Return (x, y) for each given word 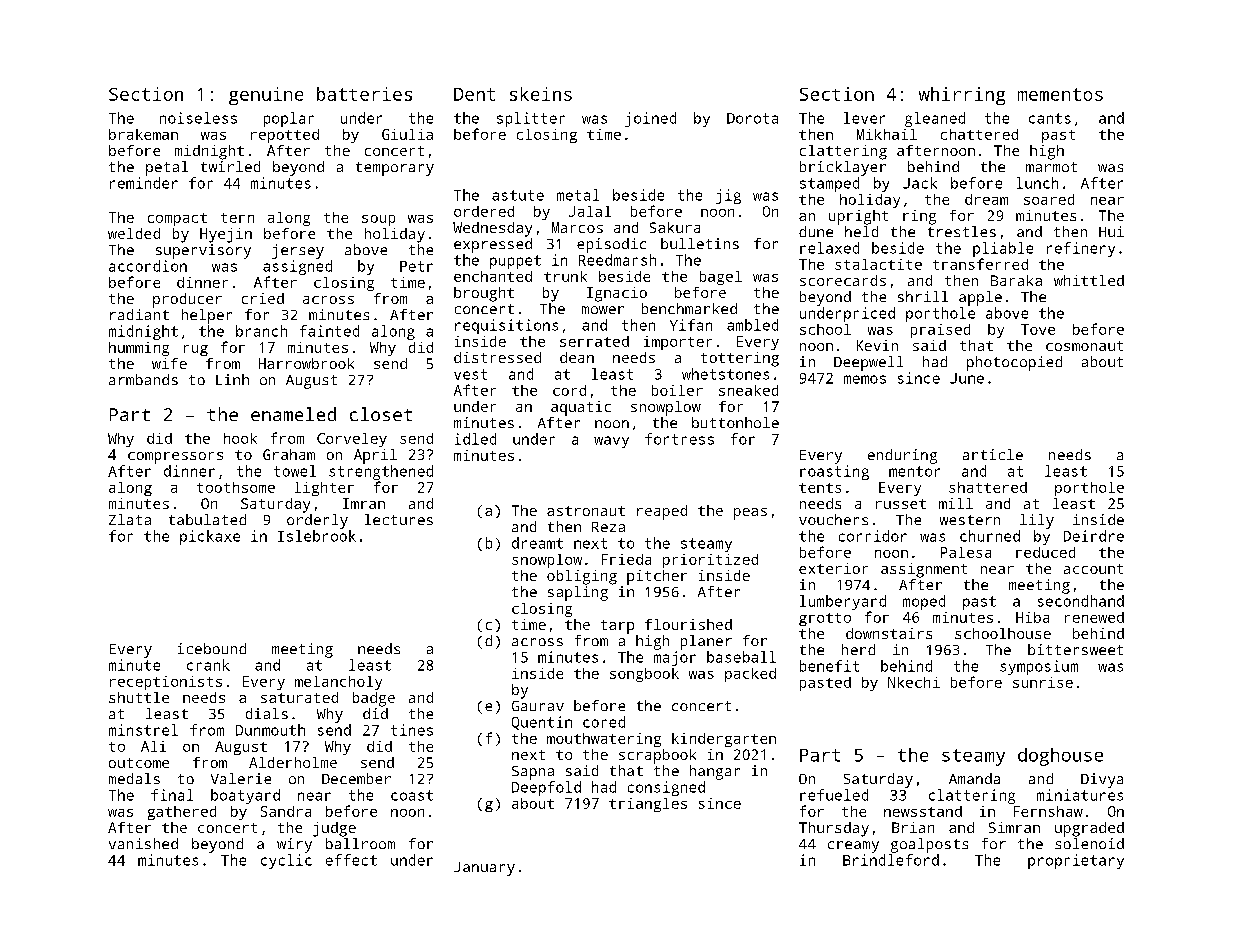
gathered (182, 813)
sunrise (1043, 682)
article (993, 454)
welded (134, 233)
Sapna (533, 773)
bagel (721, 278)
